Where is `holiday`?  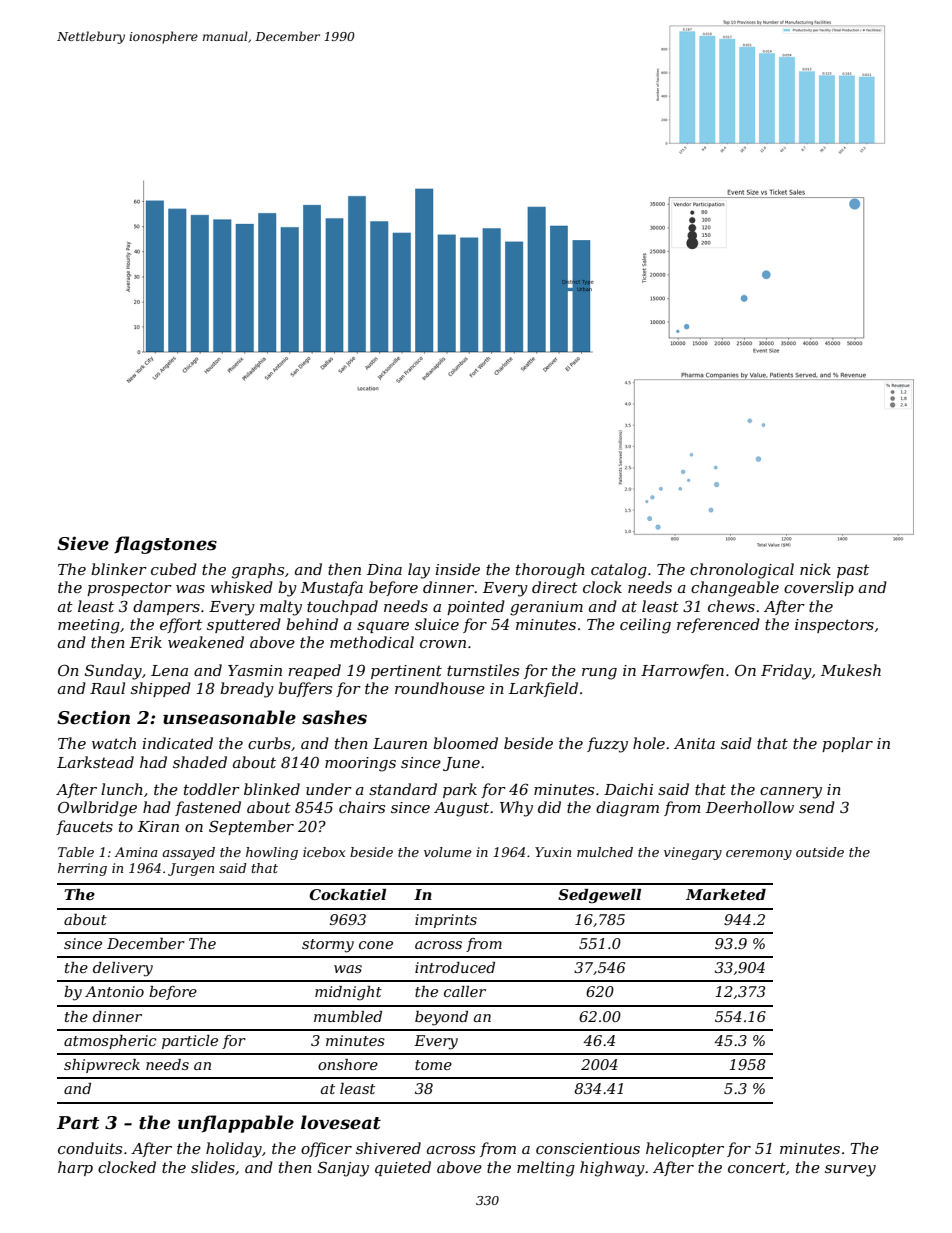
holiday is located at coordinates (234, 1150).
